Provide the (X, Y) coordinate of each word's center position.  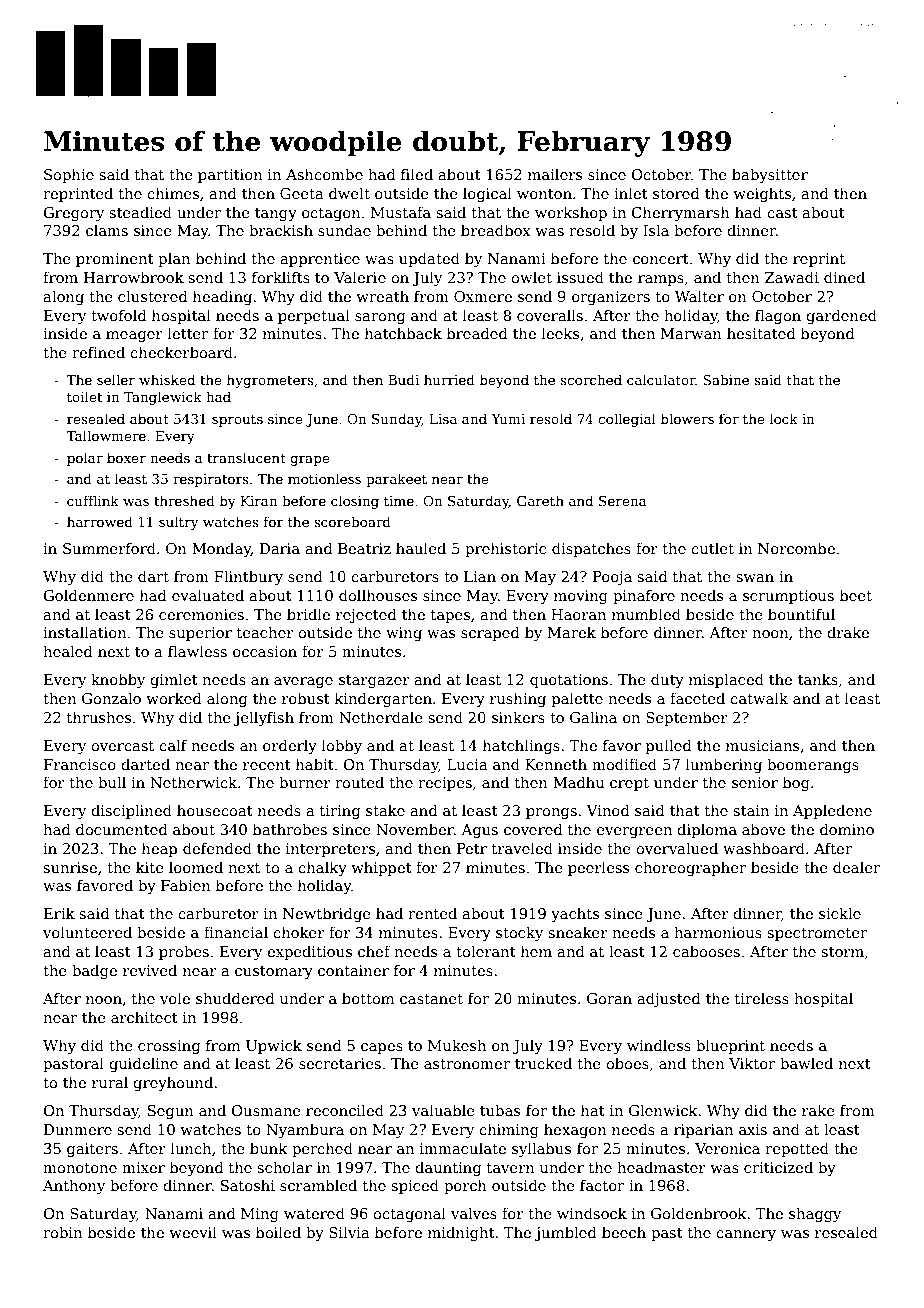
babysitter (770, 175)
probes (184, 952)
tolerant (486, 951)
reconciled (345, 1110)
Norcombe (796, 548)
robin (62, 1232)
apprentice (320, 260)
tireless (762, 998)
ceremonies (201, 614)
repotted (797, 1149)
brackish (281, 230)
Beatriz (364, 548)
